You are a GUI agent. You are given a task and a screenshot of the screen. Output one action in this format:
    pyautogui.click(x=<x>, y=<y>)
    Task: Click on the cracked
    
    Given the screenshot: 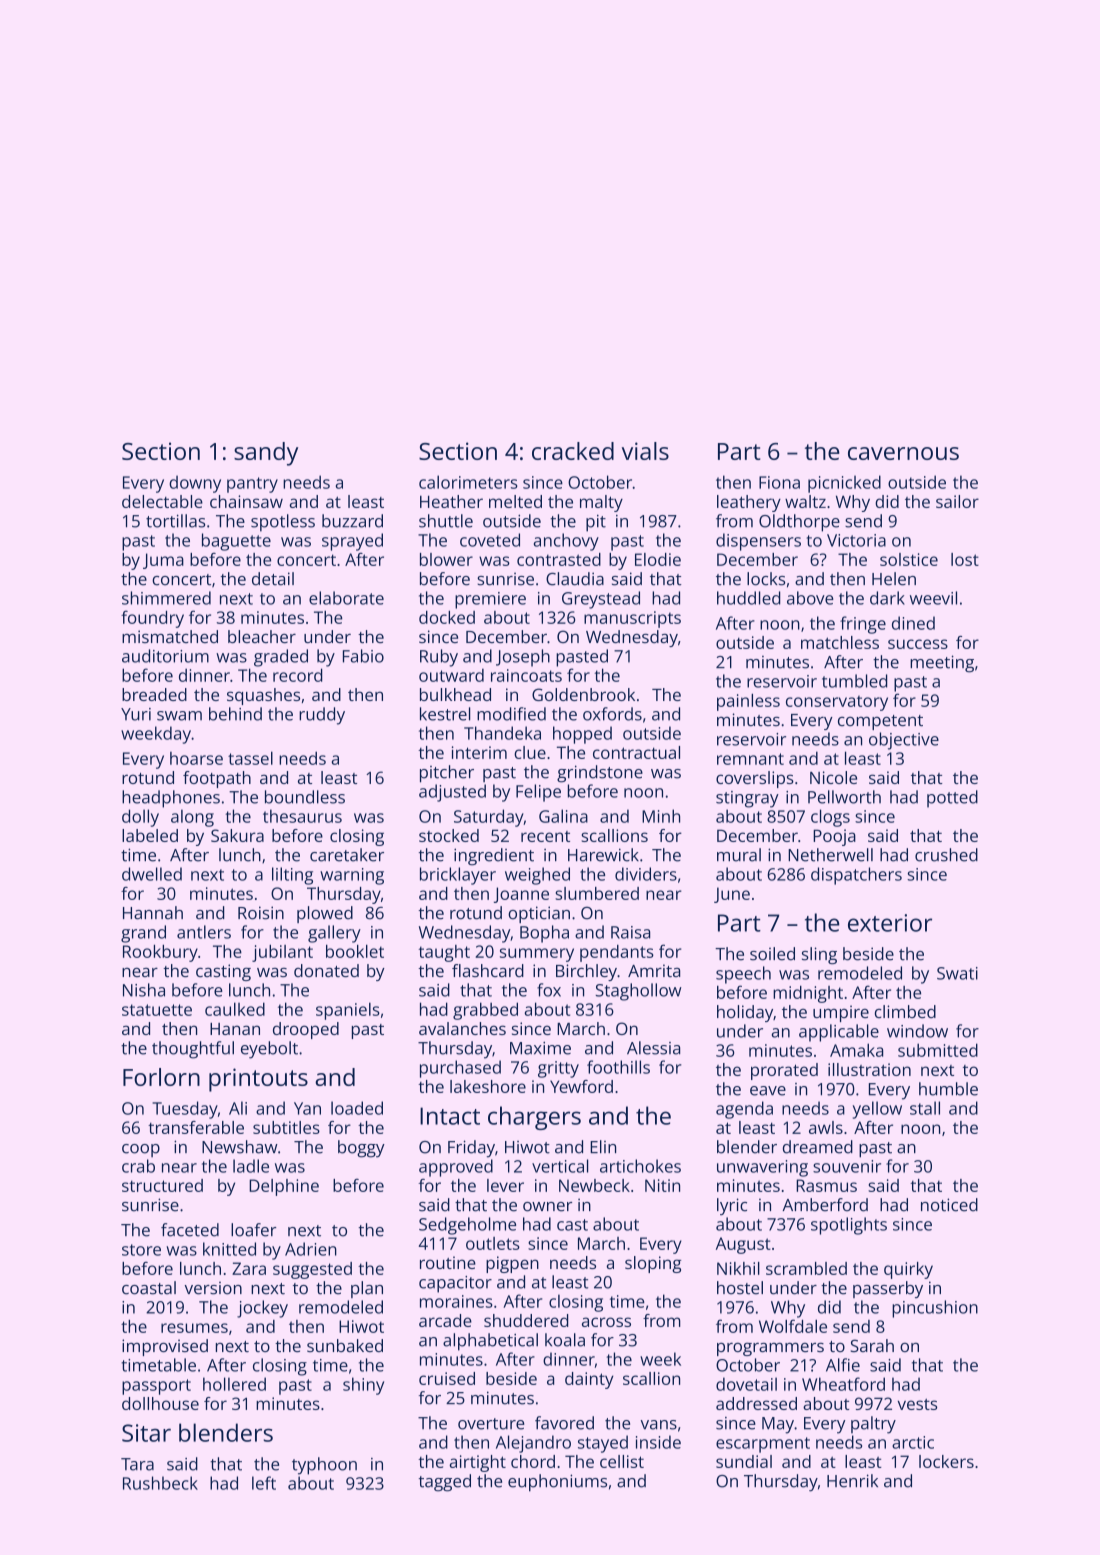 What is the action you would take?
    pyautogui.click(x=573, y=451)
